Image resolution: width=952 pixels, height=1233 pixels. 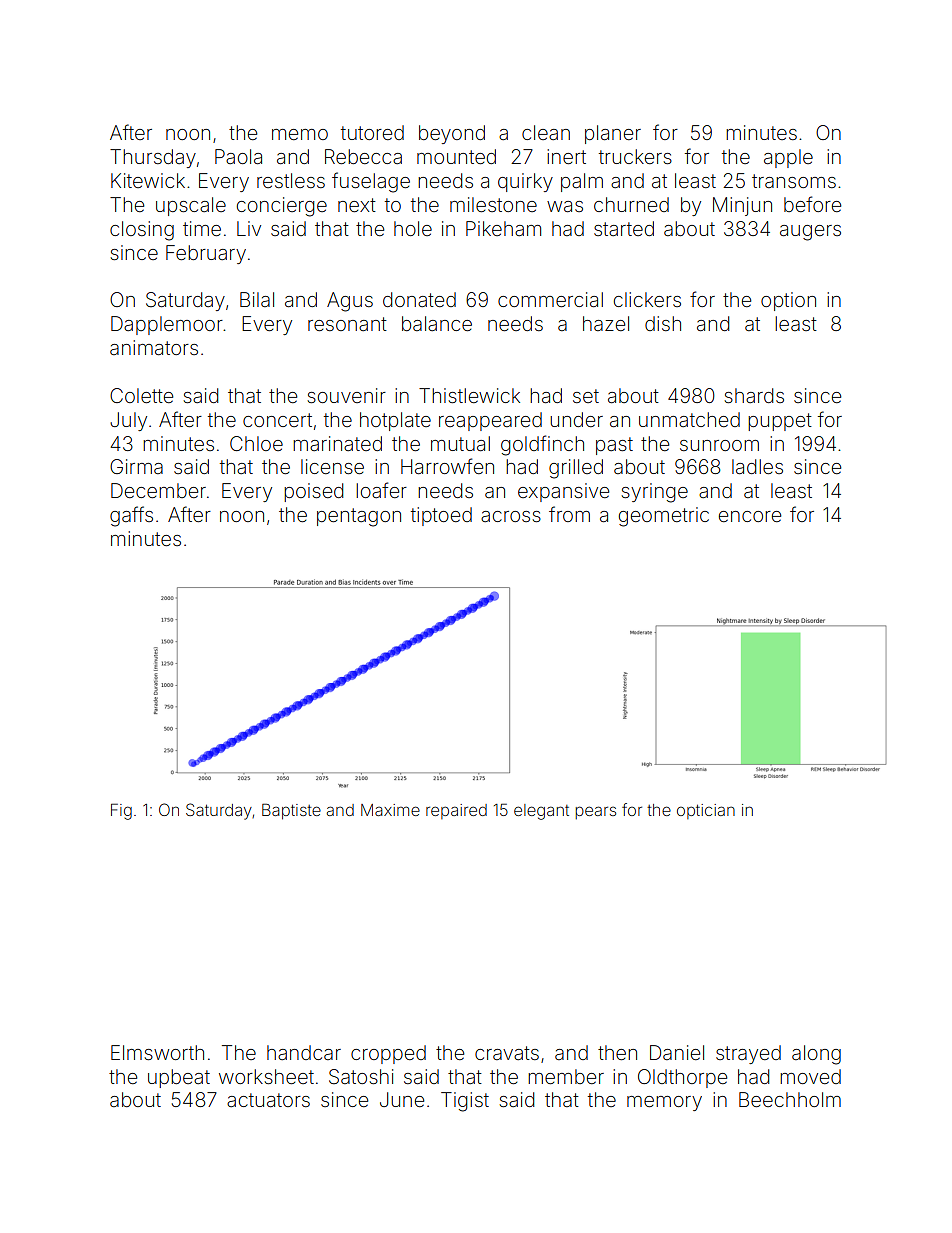 I want to click on tutored, so click(x=372, y=132).
